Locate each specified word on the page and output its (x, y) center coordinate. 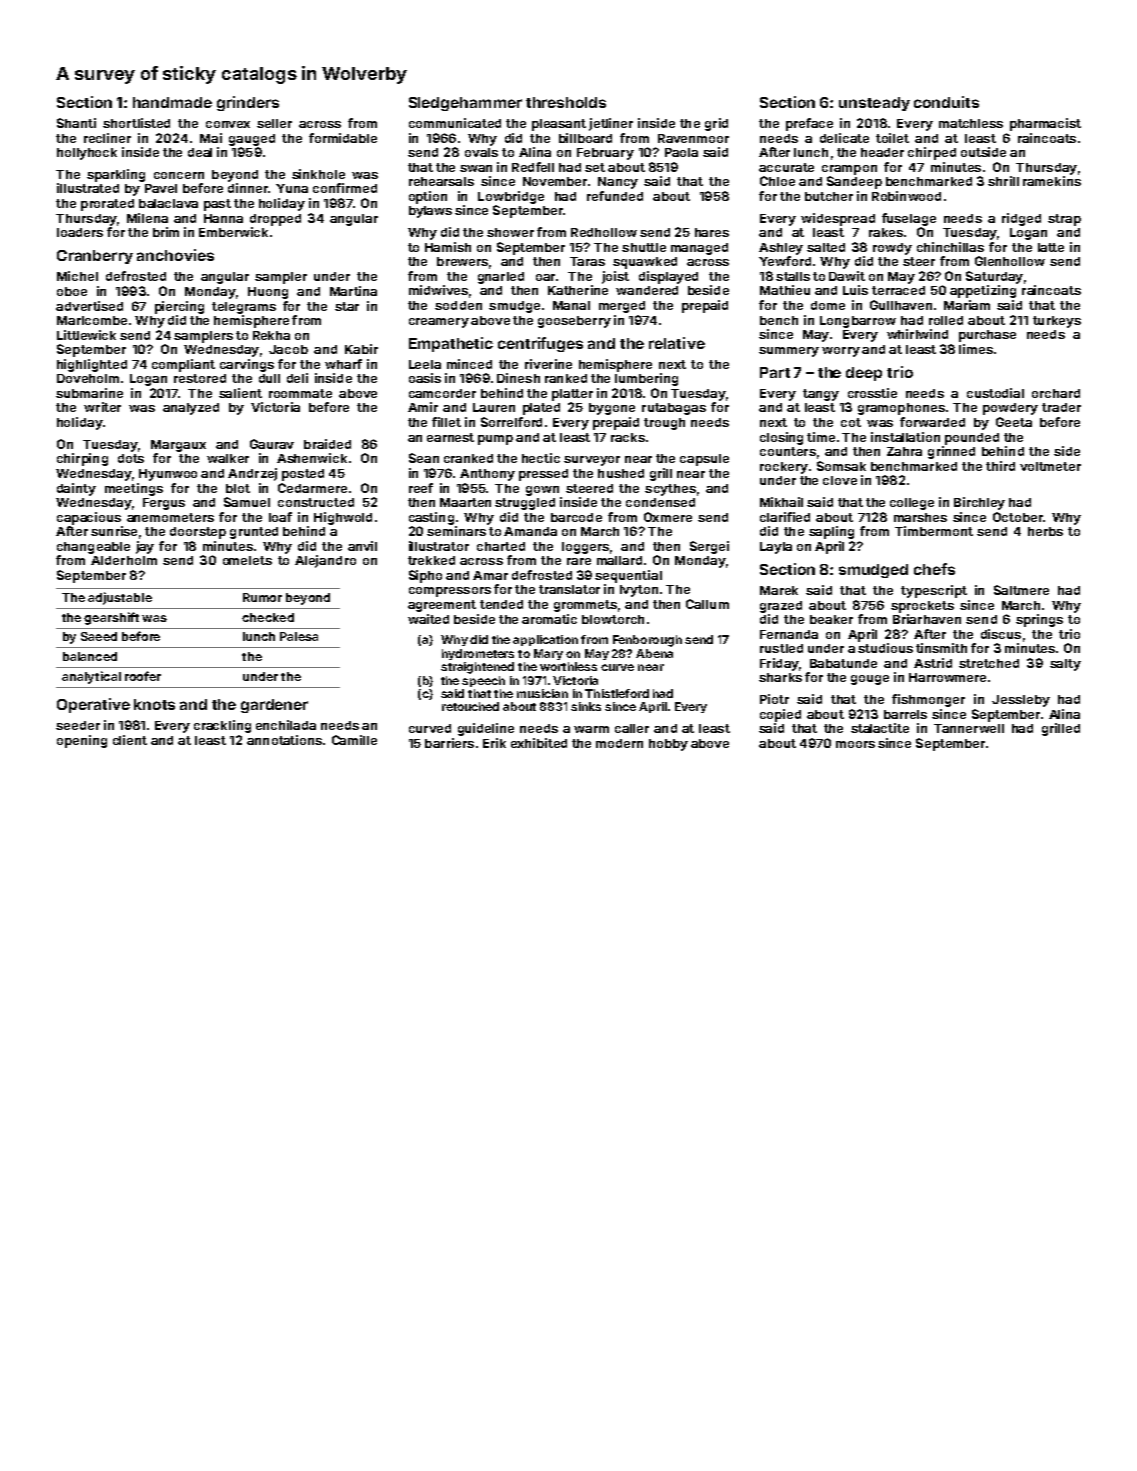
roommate (300, 393)
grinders (248, 103)
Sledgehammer (465, 104)
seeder (78, 725)
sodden (458, 305)
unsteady (874, 104)
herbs (1045, 531)
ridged (1021, 219)
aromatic (549, 619)
